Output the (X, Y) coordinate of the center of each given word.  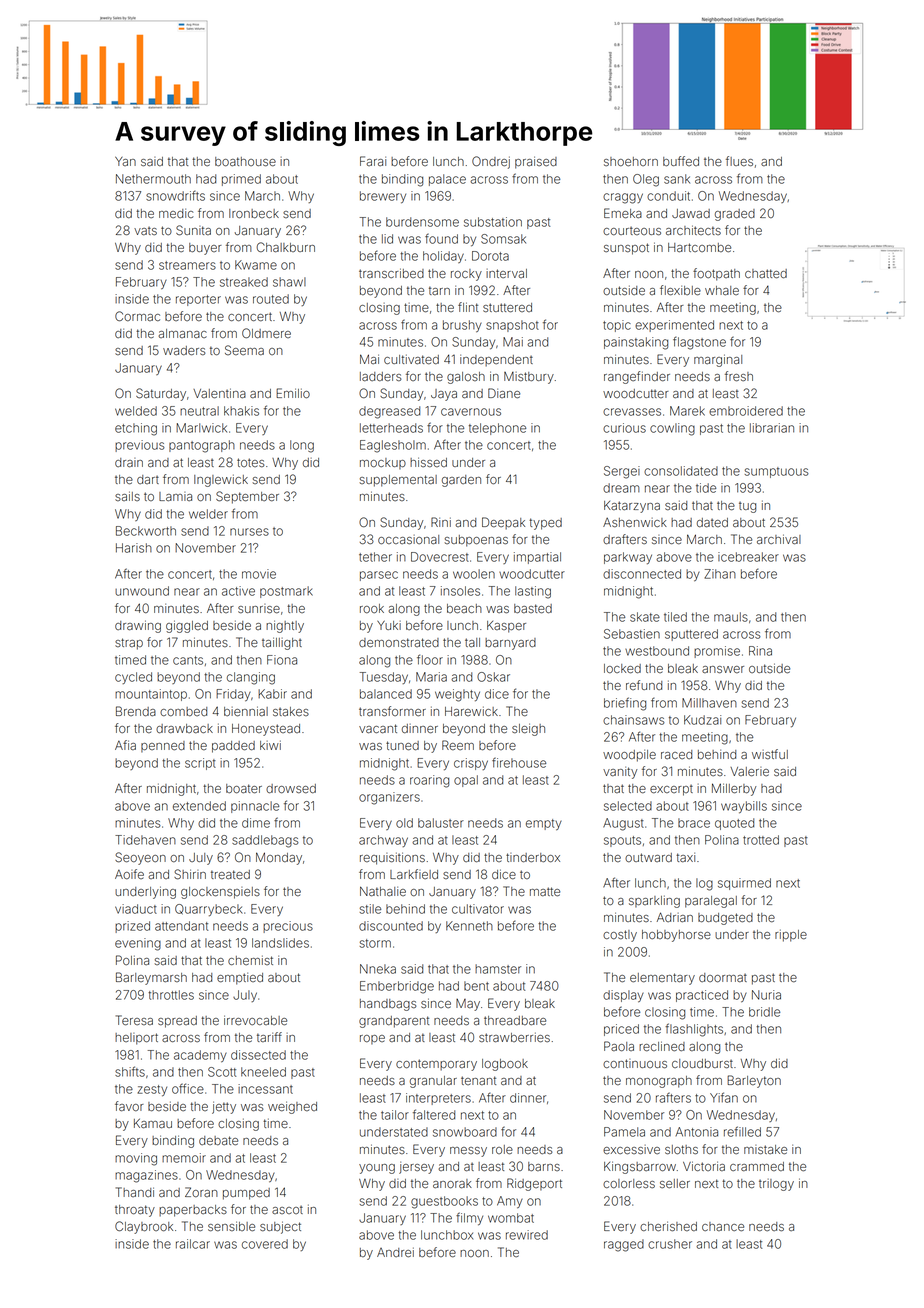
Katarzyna (632, 507)
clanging (251, 678)
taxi (685, 857)
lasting (533, 592)
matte (545, 891)
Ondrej (491, 162)
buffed (681, 161)
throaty (135, 1211)
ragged (624, 1245)
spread (177, 1022)
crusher (670, 1244)
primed (241, 180)
